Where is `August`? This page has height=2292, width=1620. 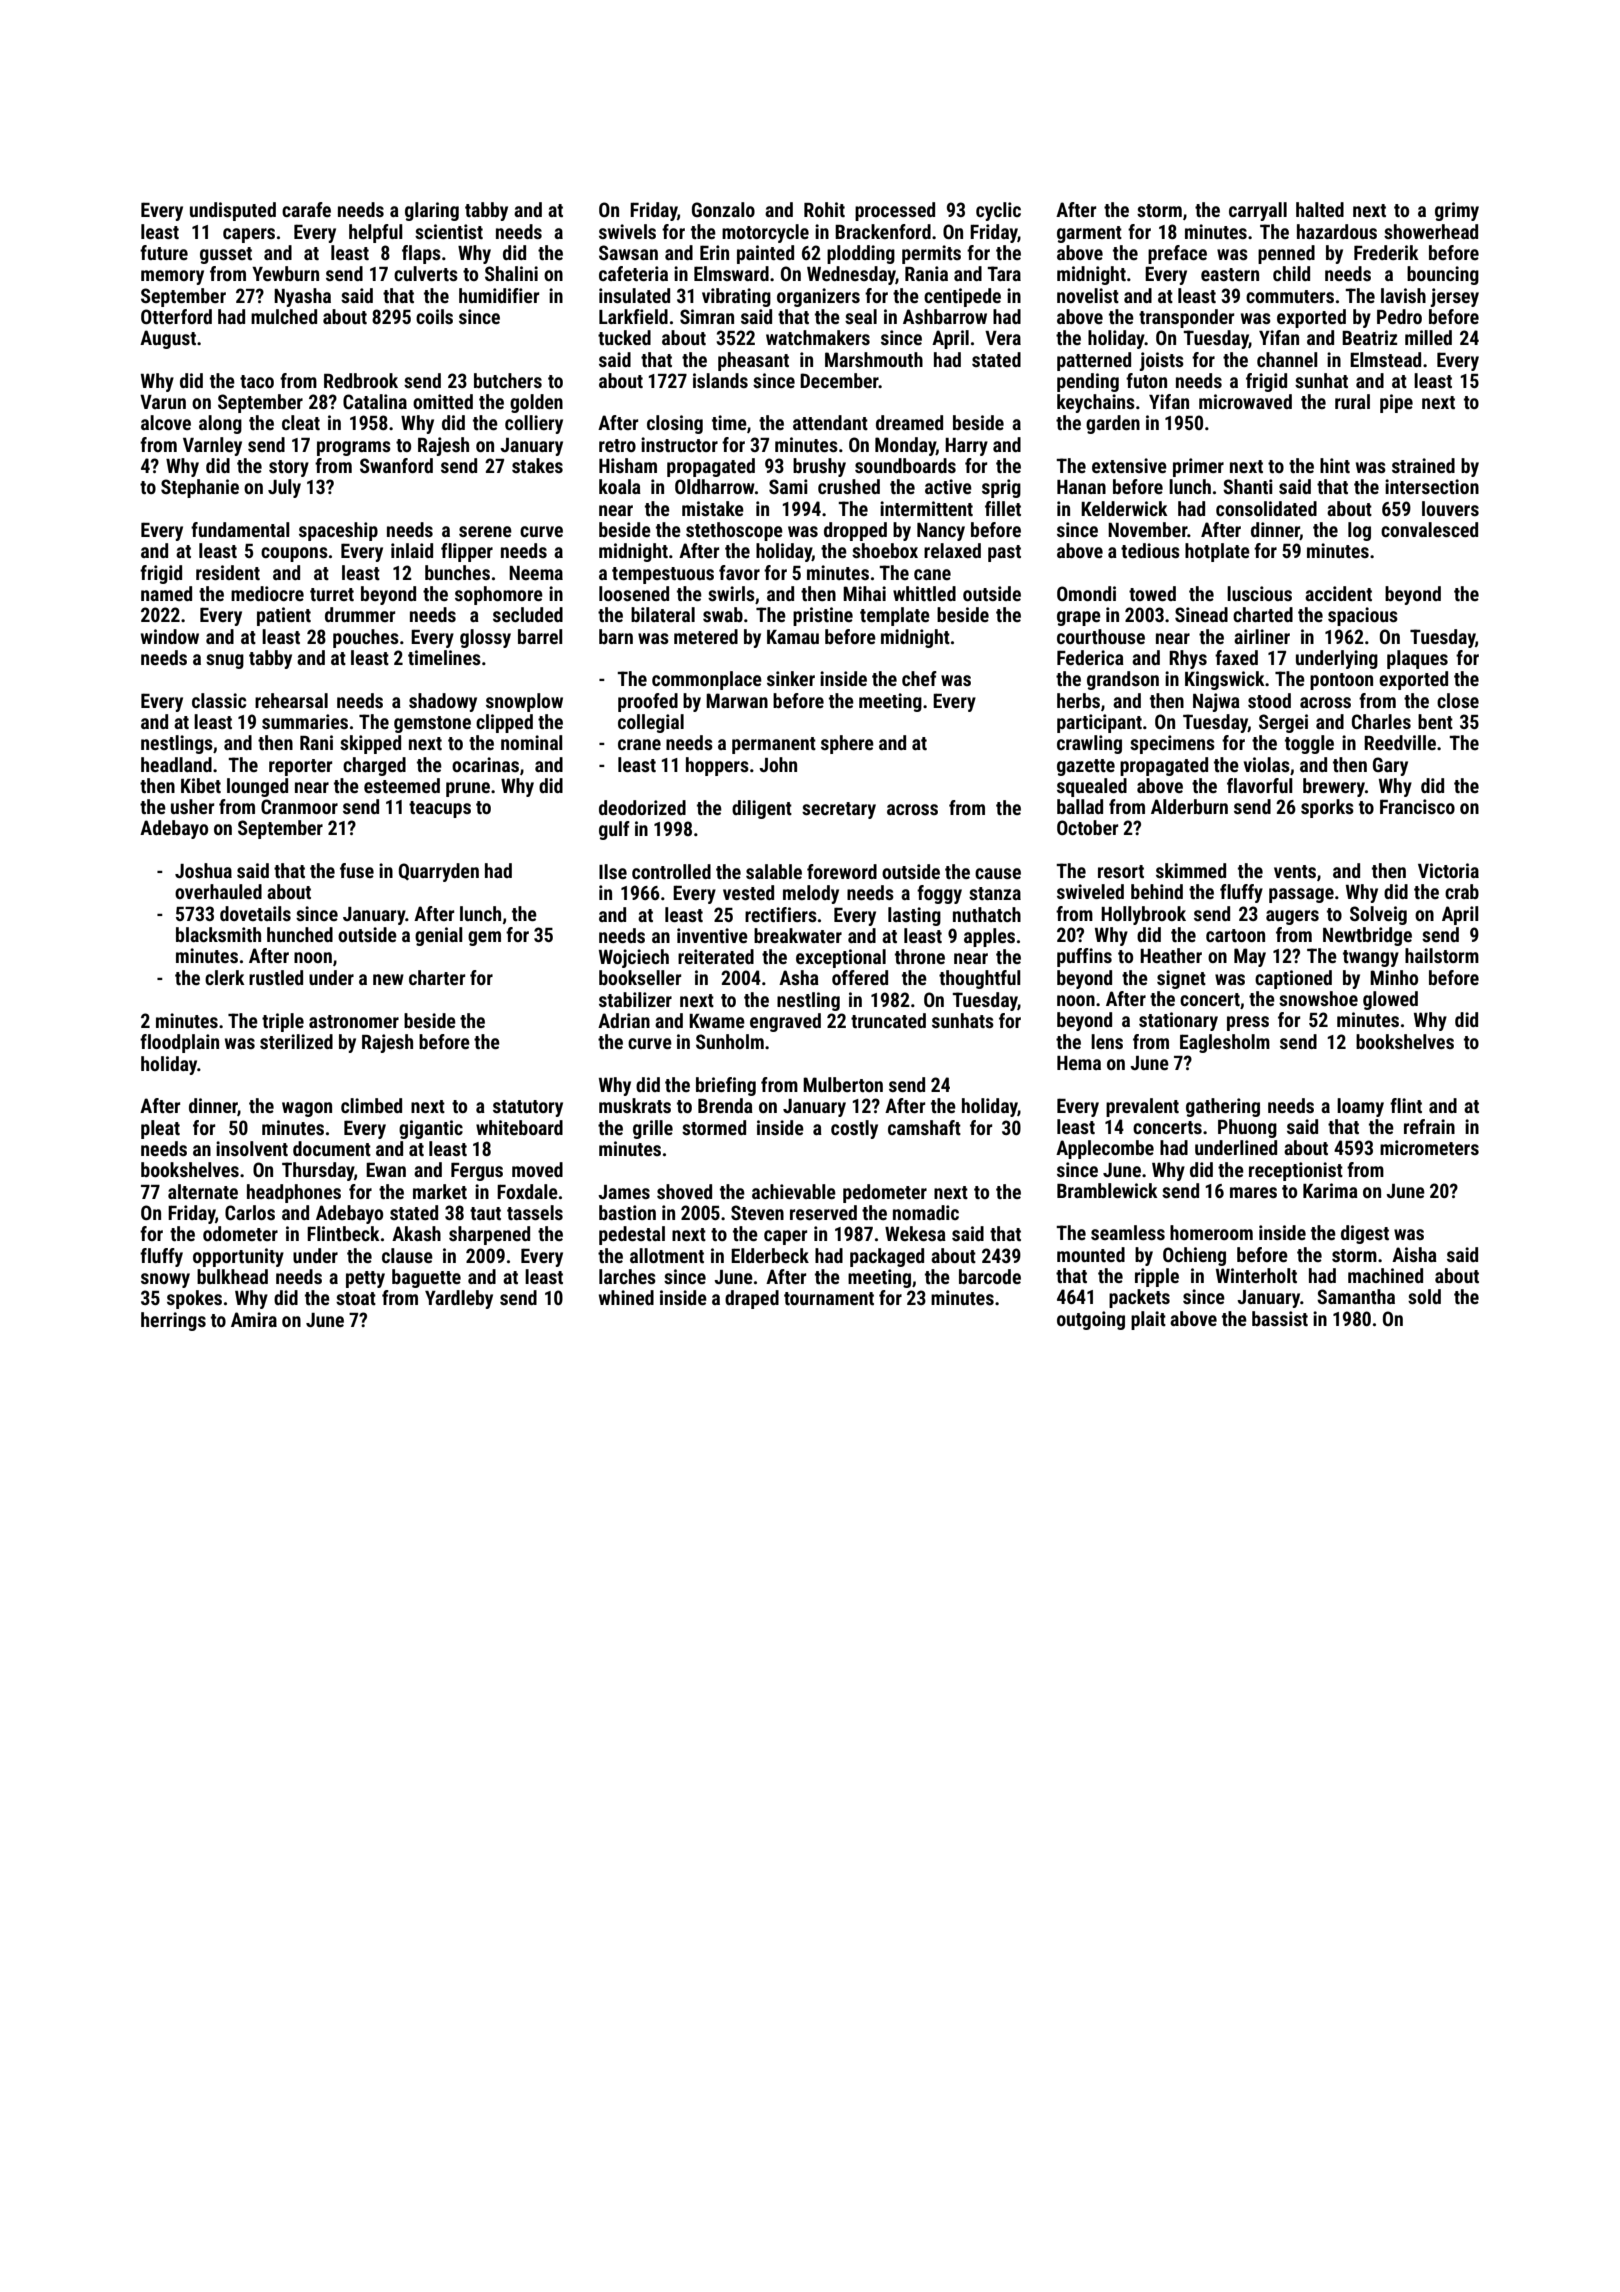
August is located at coordinates (168, 339).
